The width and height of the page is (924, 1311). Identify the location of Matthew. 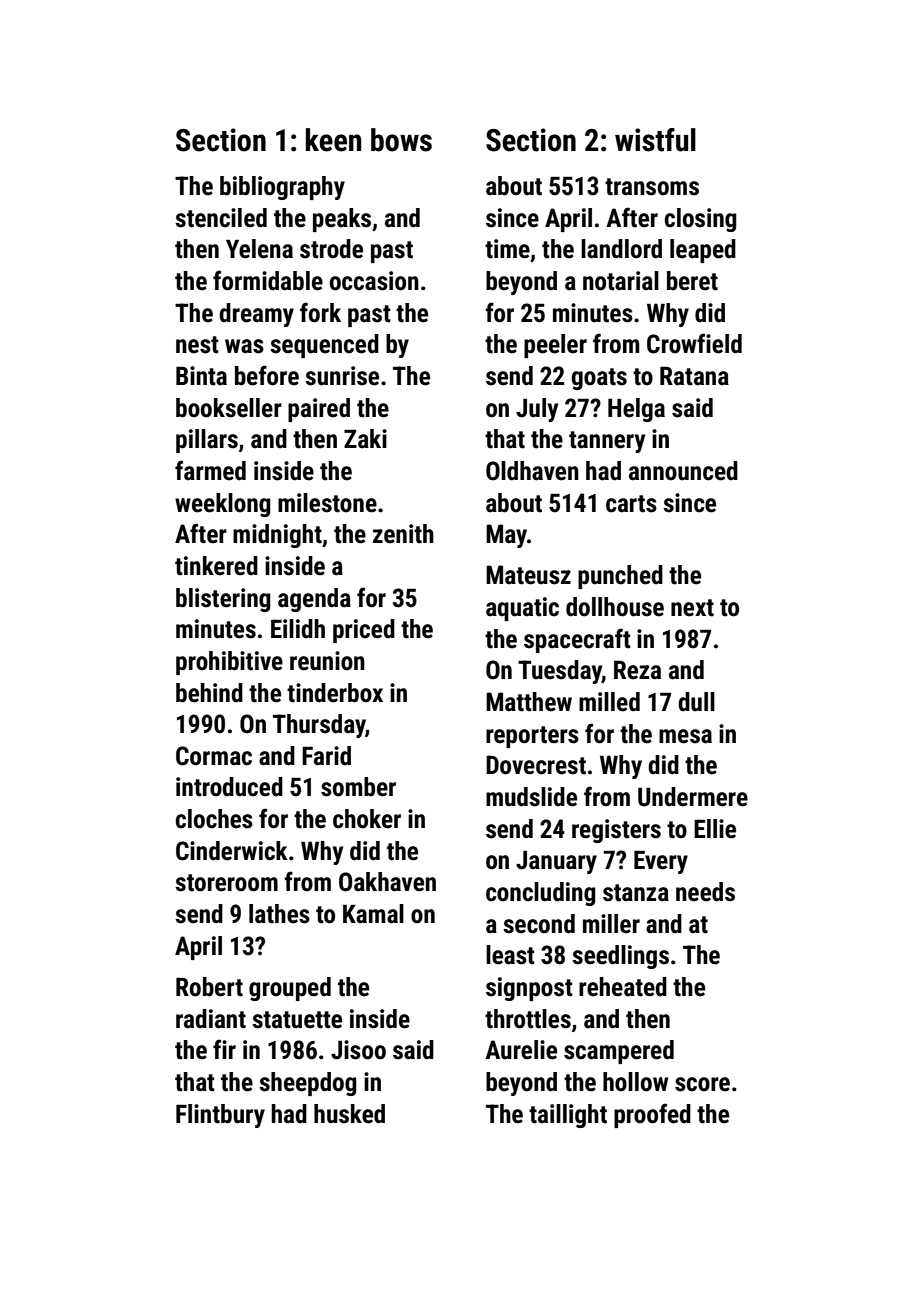
(529, 702).
